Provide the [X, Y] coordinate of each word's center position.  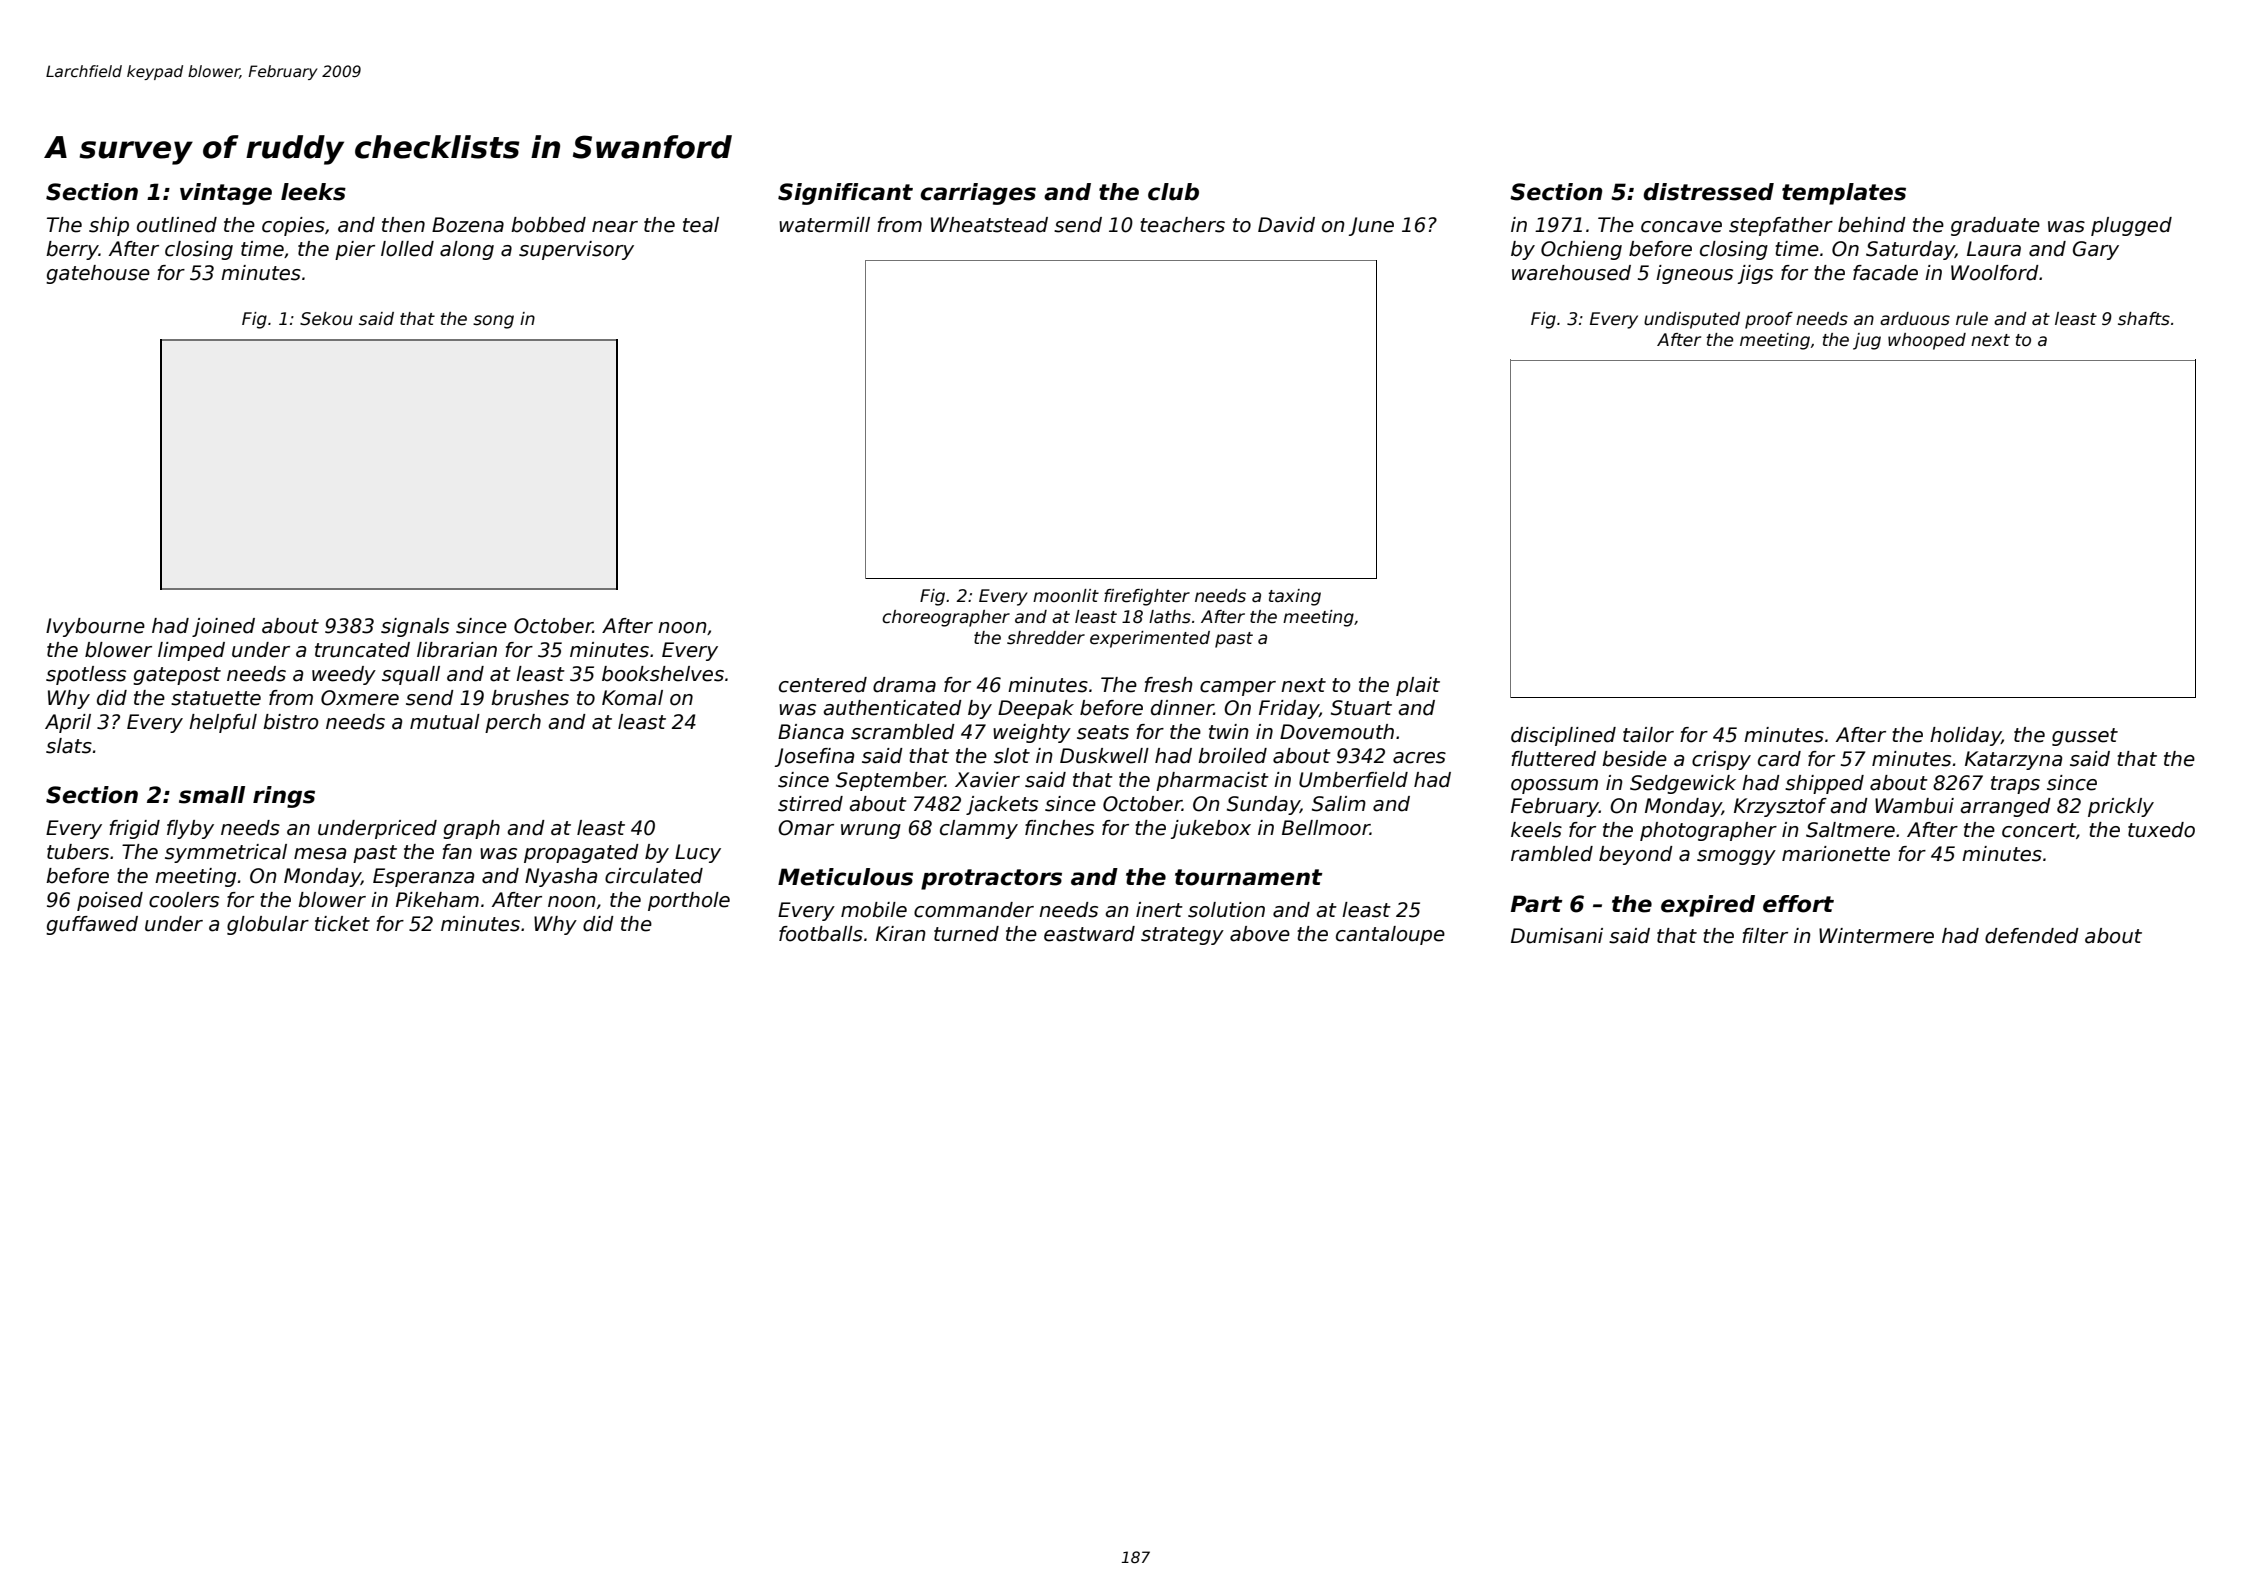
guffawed [92, 925]
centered [823, 685]
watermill [824, 225]
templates [1844, 194]
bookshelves [663, 674]
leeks [313, 192]
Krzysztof [1780, 807]
